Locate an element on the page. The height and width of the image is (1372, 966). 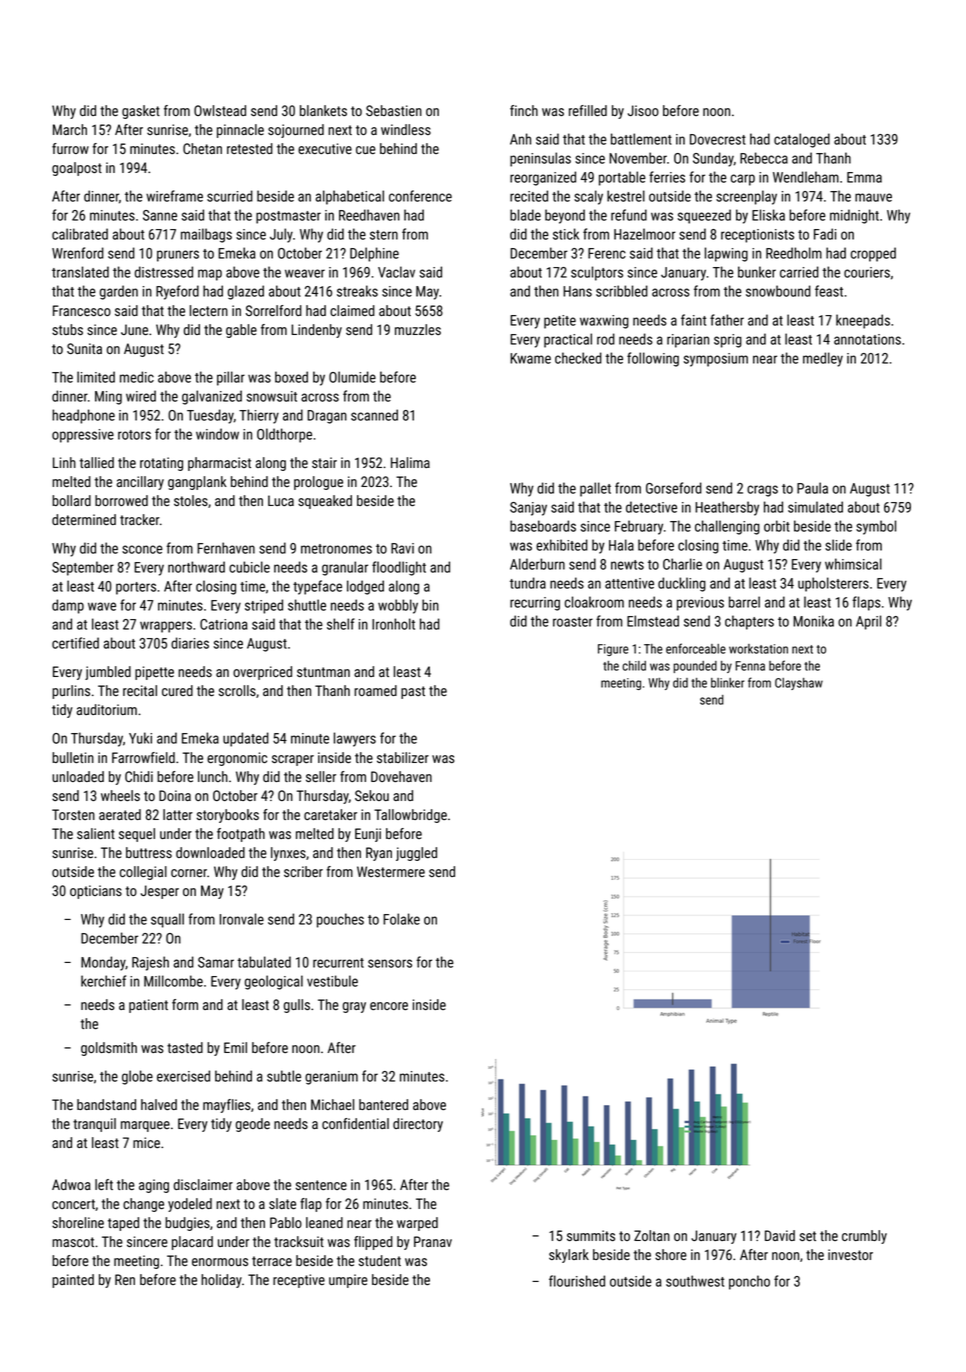
left is located at coordinates (104, 1184).
